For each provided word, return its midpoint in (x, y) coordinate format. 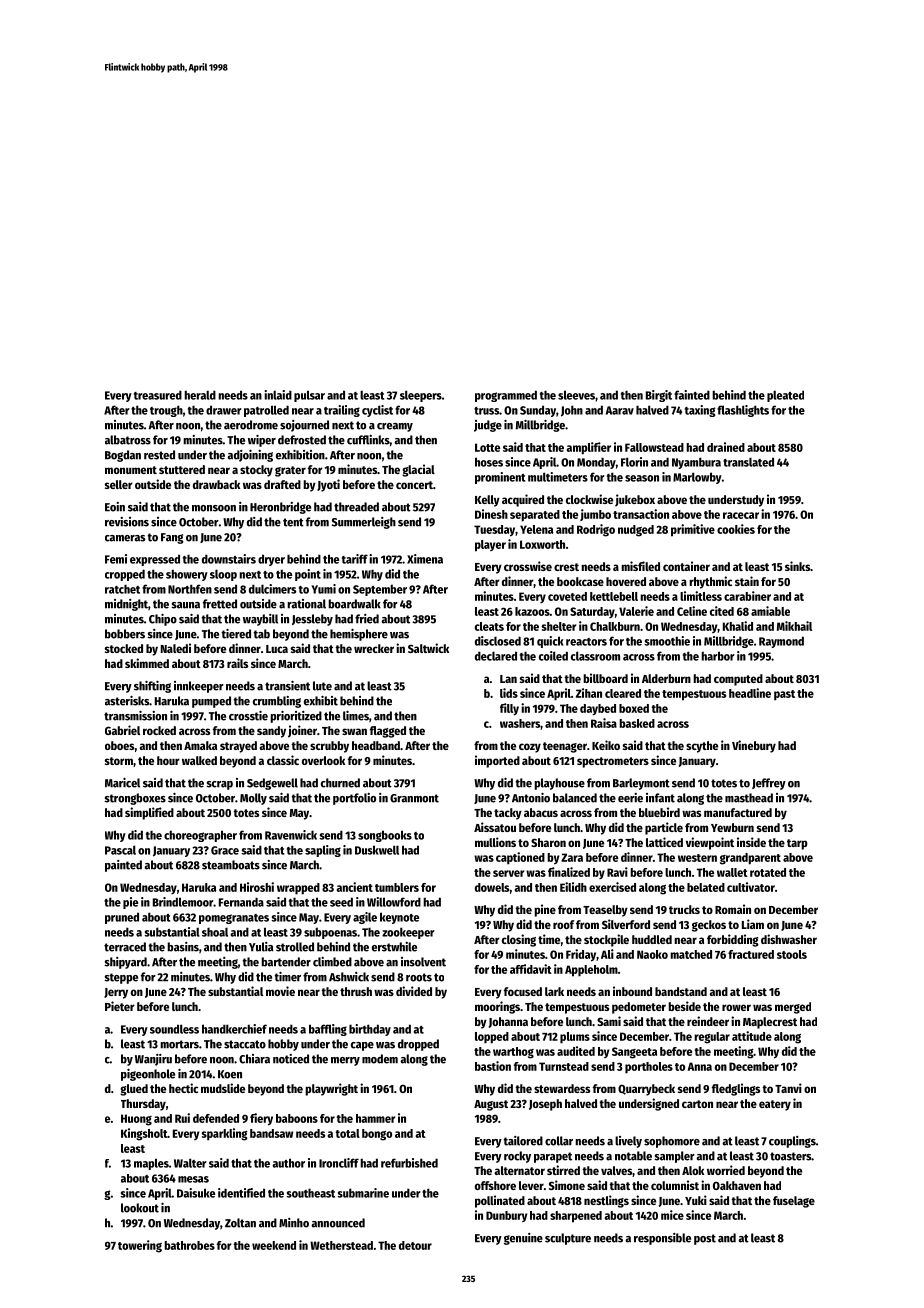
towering (140, 1246)
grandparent (750, 859)
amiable (770, 611)
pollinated (500, 1201)
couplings (792, 1142)
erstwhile (394, 947)
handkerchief (234, 1029)
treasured (158, 395)
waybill (260, 620)
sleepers (421, 396)
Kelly (487, 501)
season (642, 478)
